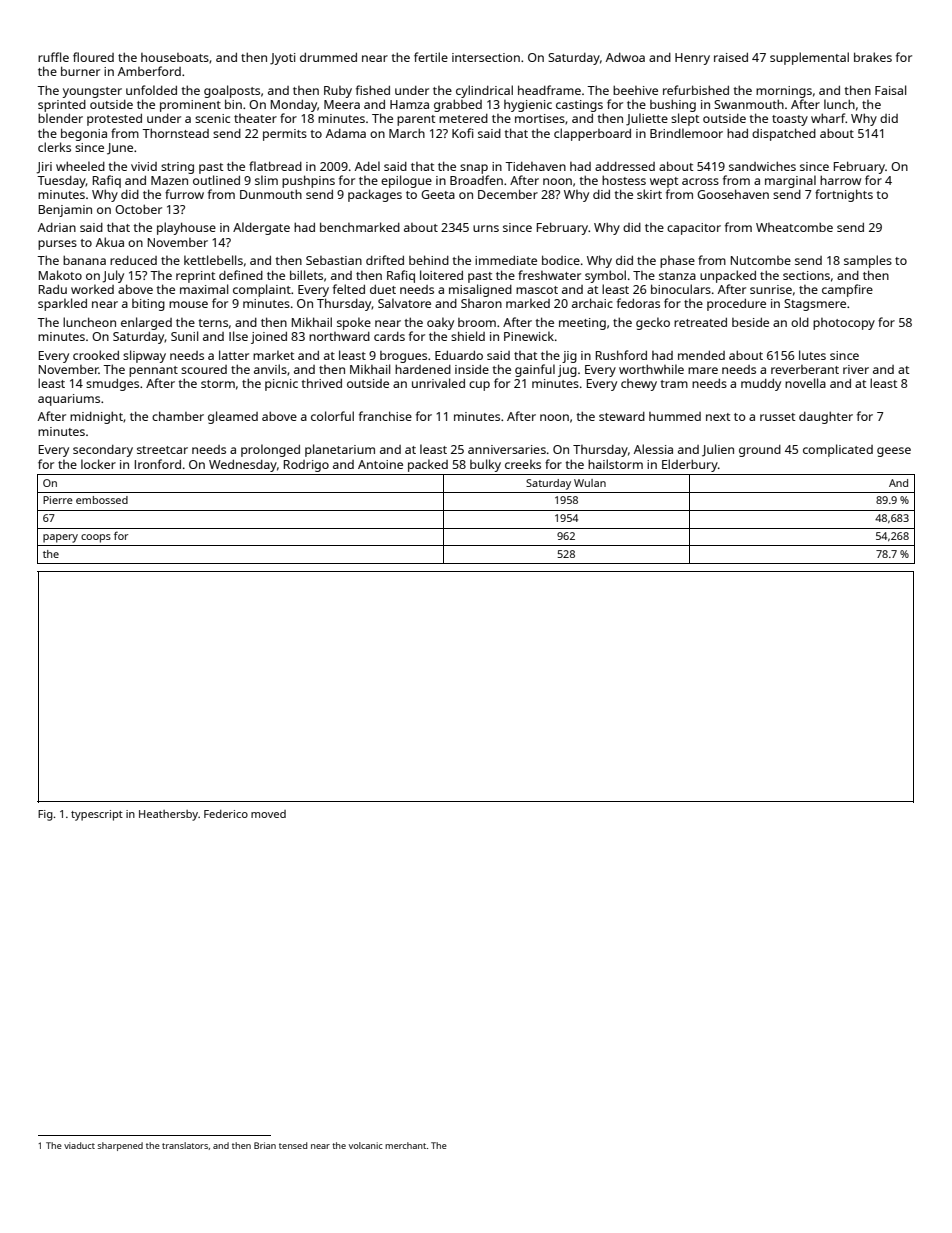 The image size is (952, 1233). What do you see at coordinates (812, 355) in the screenshot?
I see `lutes` at bounding box center [812, 355].
